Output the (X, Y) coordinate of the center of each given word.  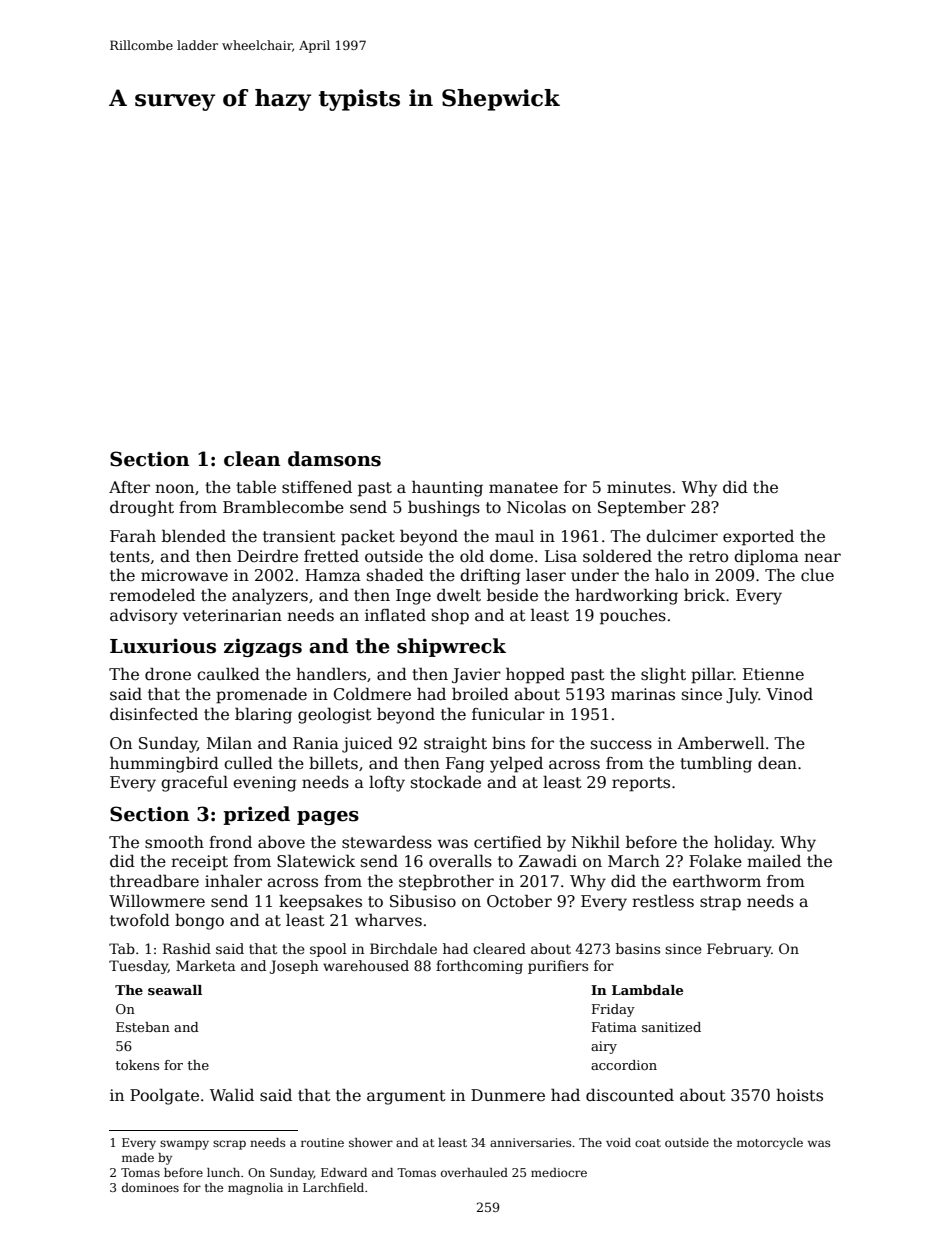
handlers (331, 673)
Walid (232, 1095)
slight (663, 675)
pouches (633, 616)
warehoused (366, 965)
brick (704, 595)
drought (142, 508)
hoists (799, 1095)
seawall (175, 990)
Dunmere (508, 1095)
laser (546, 575)
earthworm (717, 881)
